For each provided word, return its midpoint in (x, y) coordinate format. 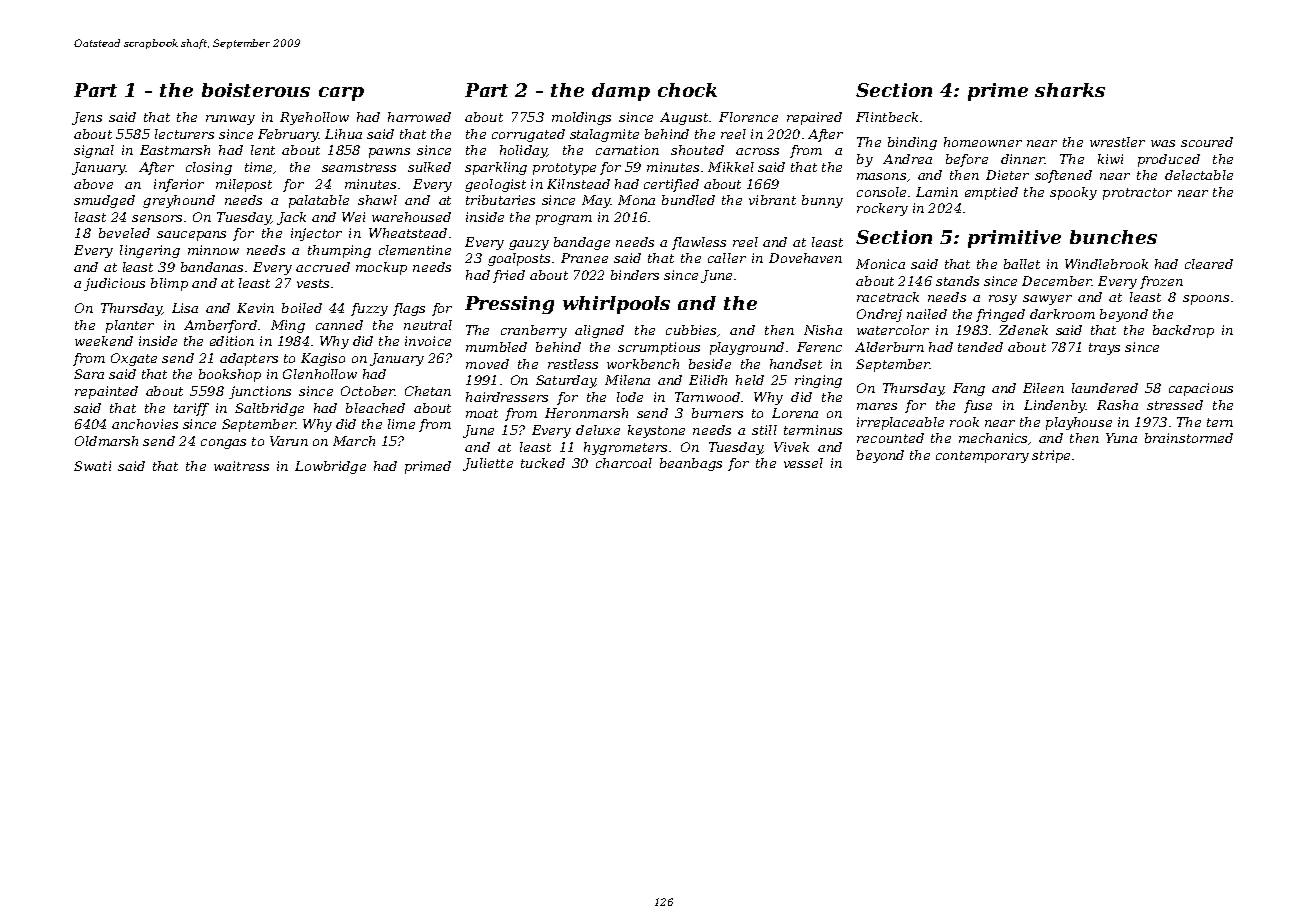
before (967, 160)
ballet (1022, 264)
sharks (1070, 90)
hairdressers (507, 397)
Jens (87, 118)
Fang (969, 389)
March (354, 441)
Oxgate (134, 359)
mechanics (993, 438)
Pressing (509, 305)
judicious (114, 284)
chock (687, 90)
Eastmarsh (175, 150)
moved (487, 364)
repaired (814, 118)
